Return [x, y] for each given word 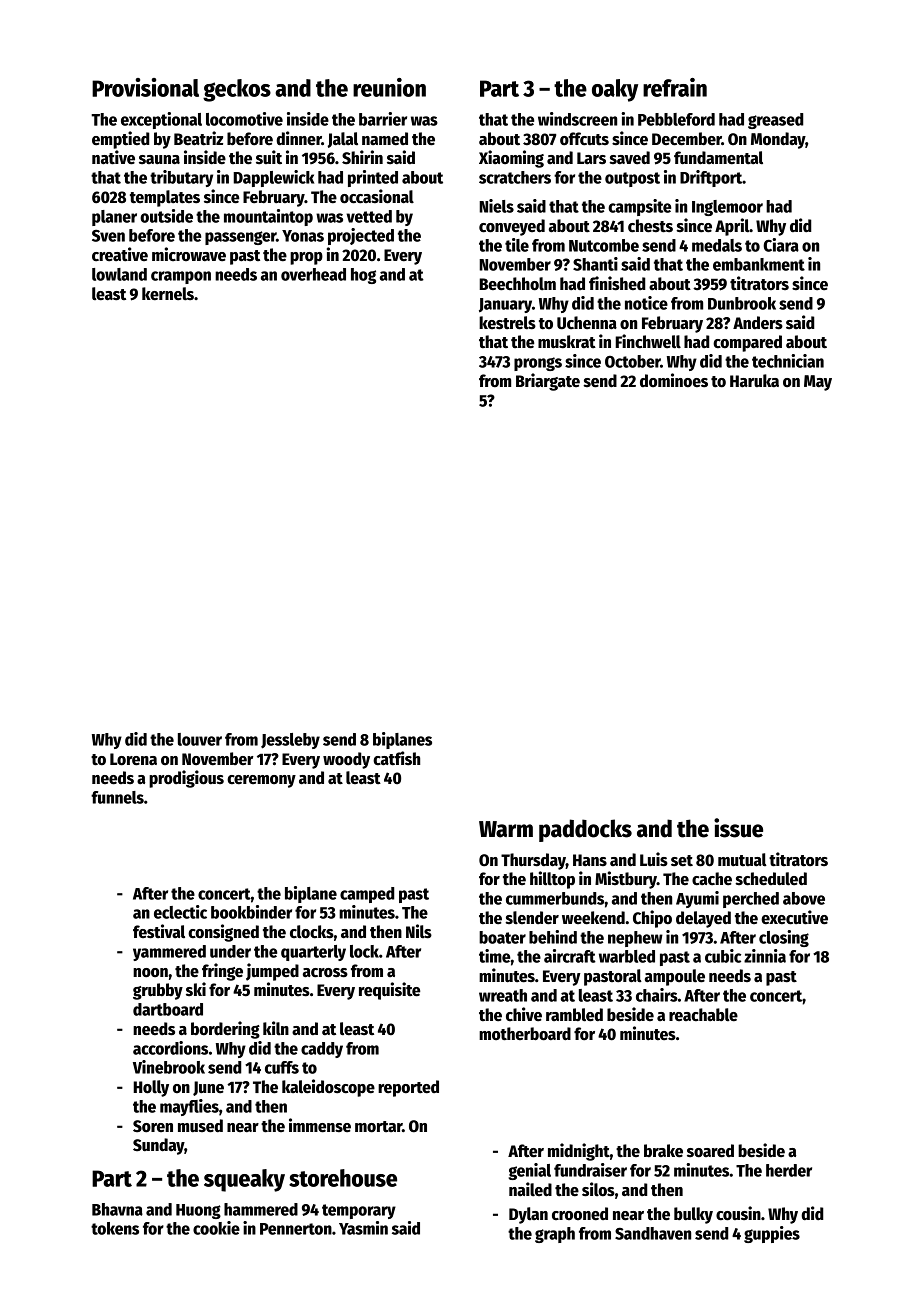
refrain [675, 87]
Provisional [145, 87]
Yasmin [363, 1228]
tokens [115, 1228]
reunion [389, 87]
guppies [772, 1234]
